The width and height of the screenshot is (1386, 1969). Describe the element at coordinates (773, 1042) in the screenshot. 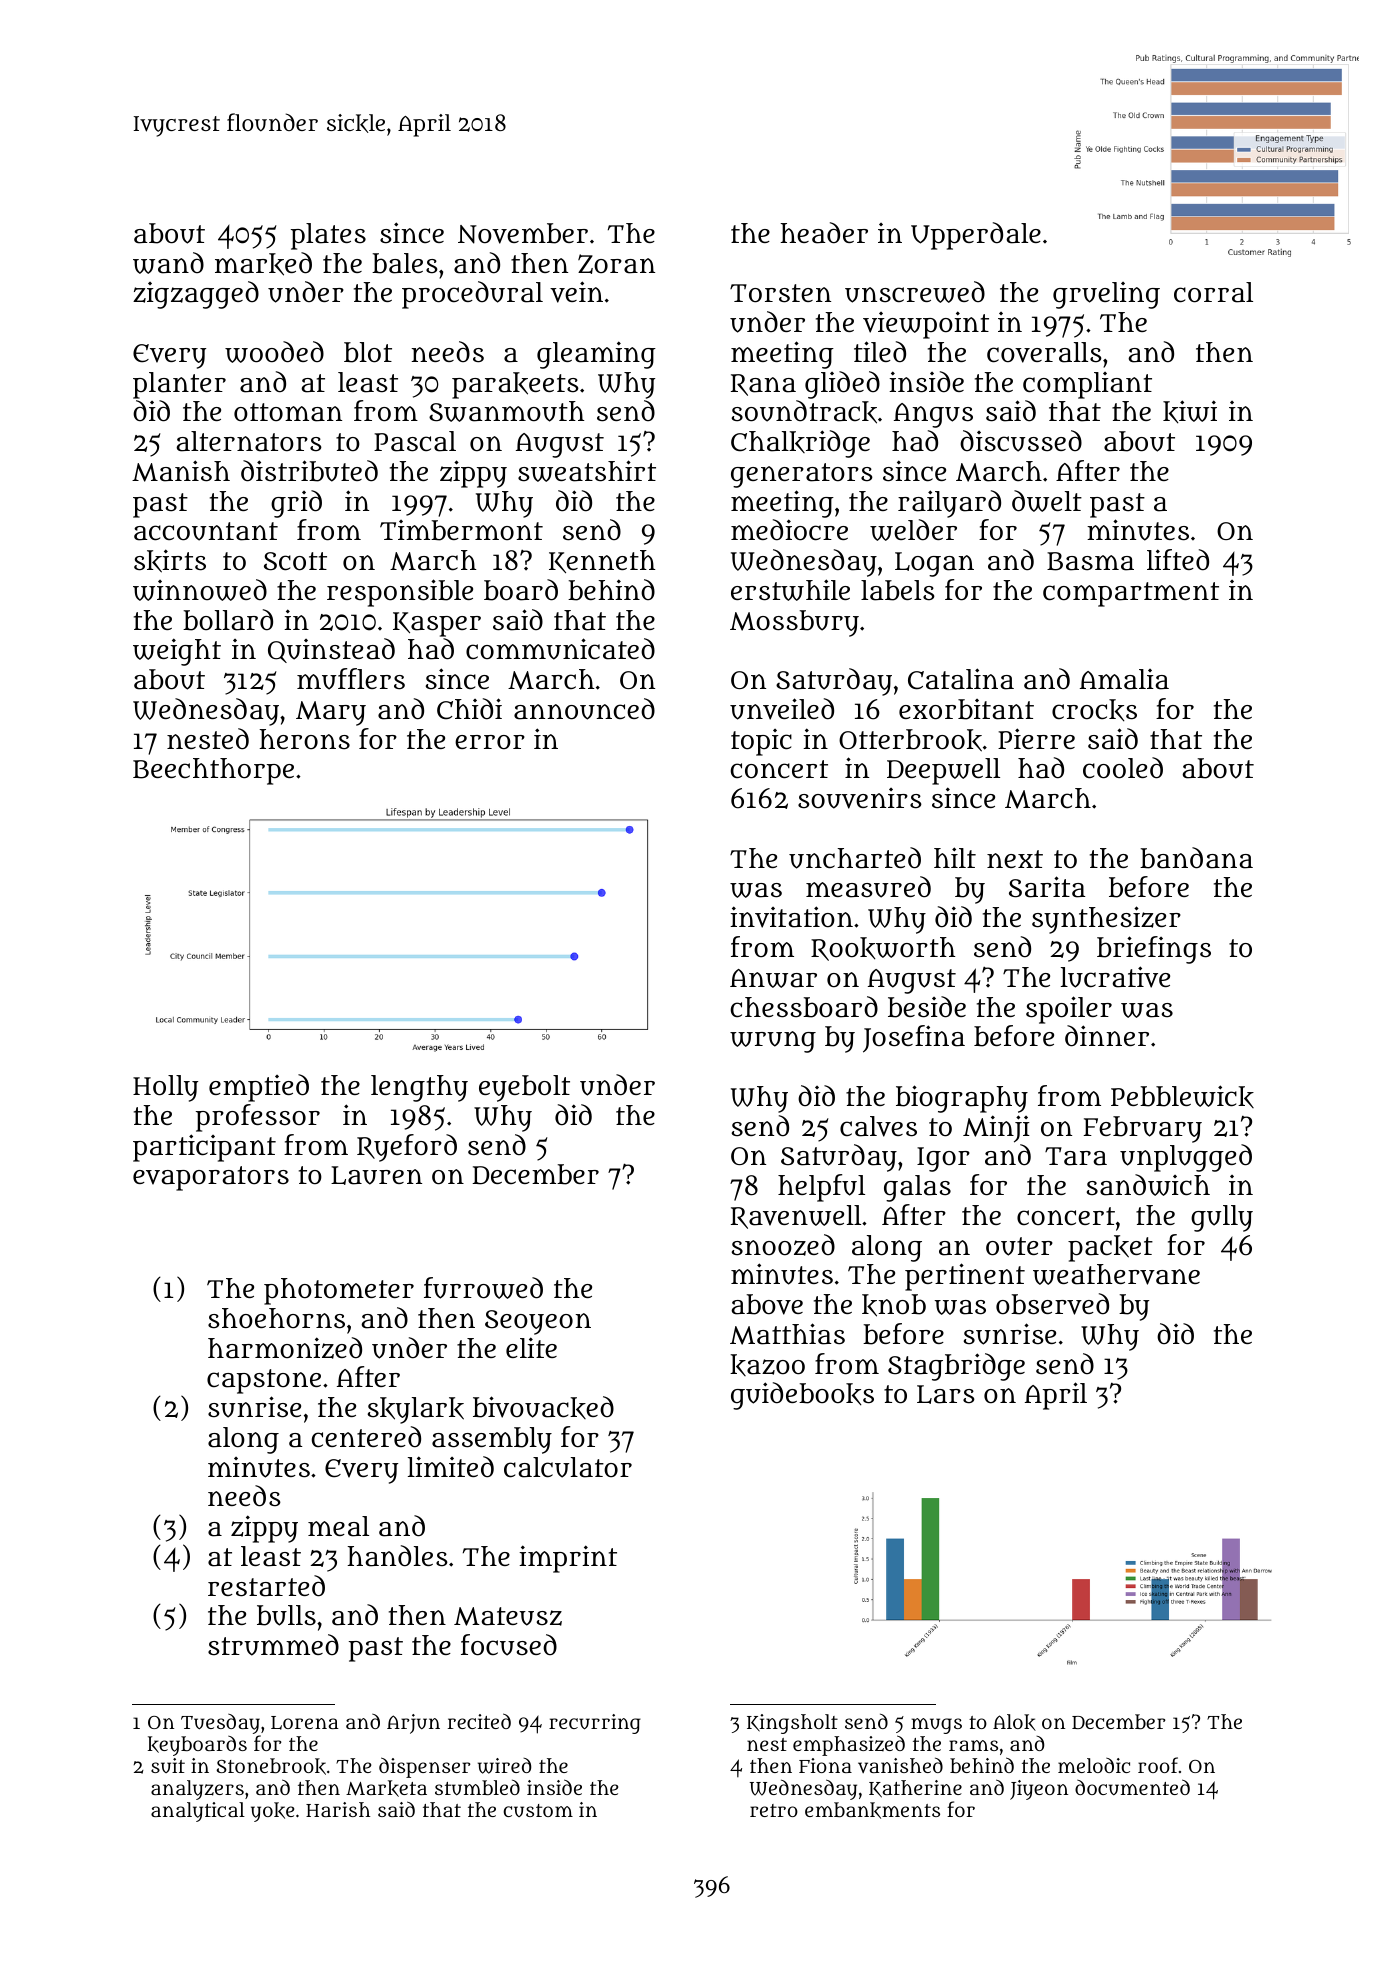

I see `wrung` at that location.
